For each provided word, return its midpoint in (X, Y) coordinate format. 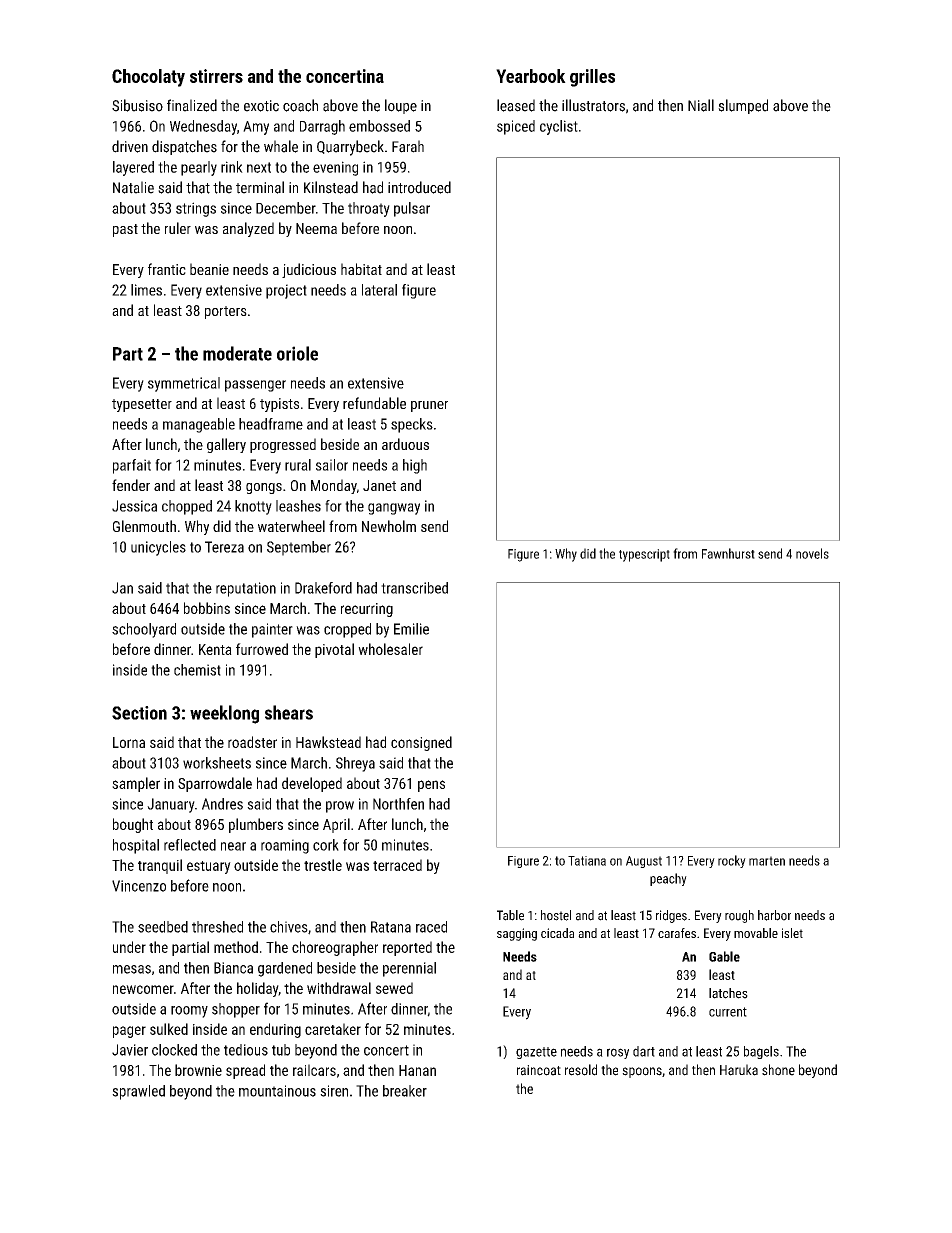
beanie (209, 269)
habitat (361, 269)
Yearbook (531, 76)
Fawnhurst (728, 553)
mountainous (277, 1091)
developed (312, 784)
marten (767, 861)
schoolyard (144, 630)
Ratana (391, 927)
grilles (592, 78)
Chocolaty (148, 78)
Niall (701, 105)
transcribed (414, 588)
